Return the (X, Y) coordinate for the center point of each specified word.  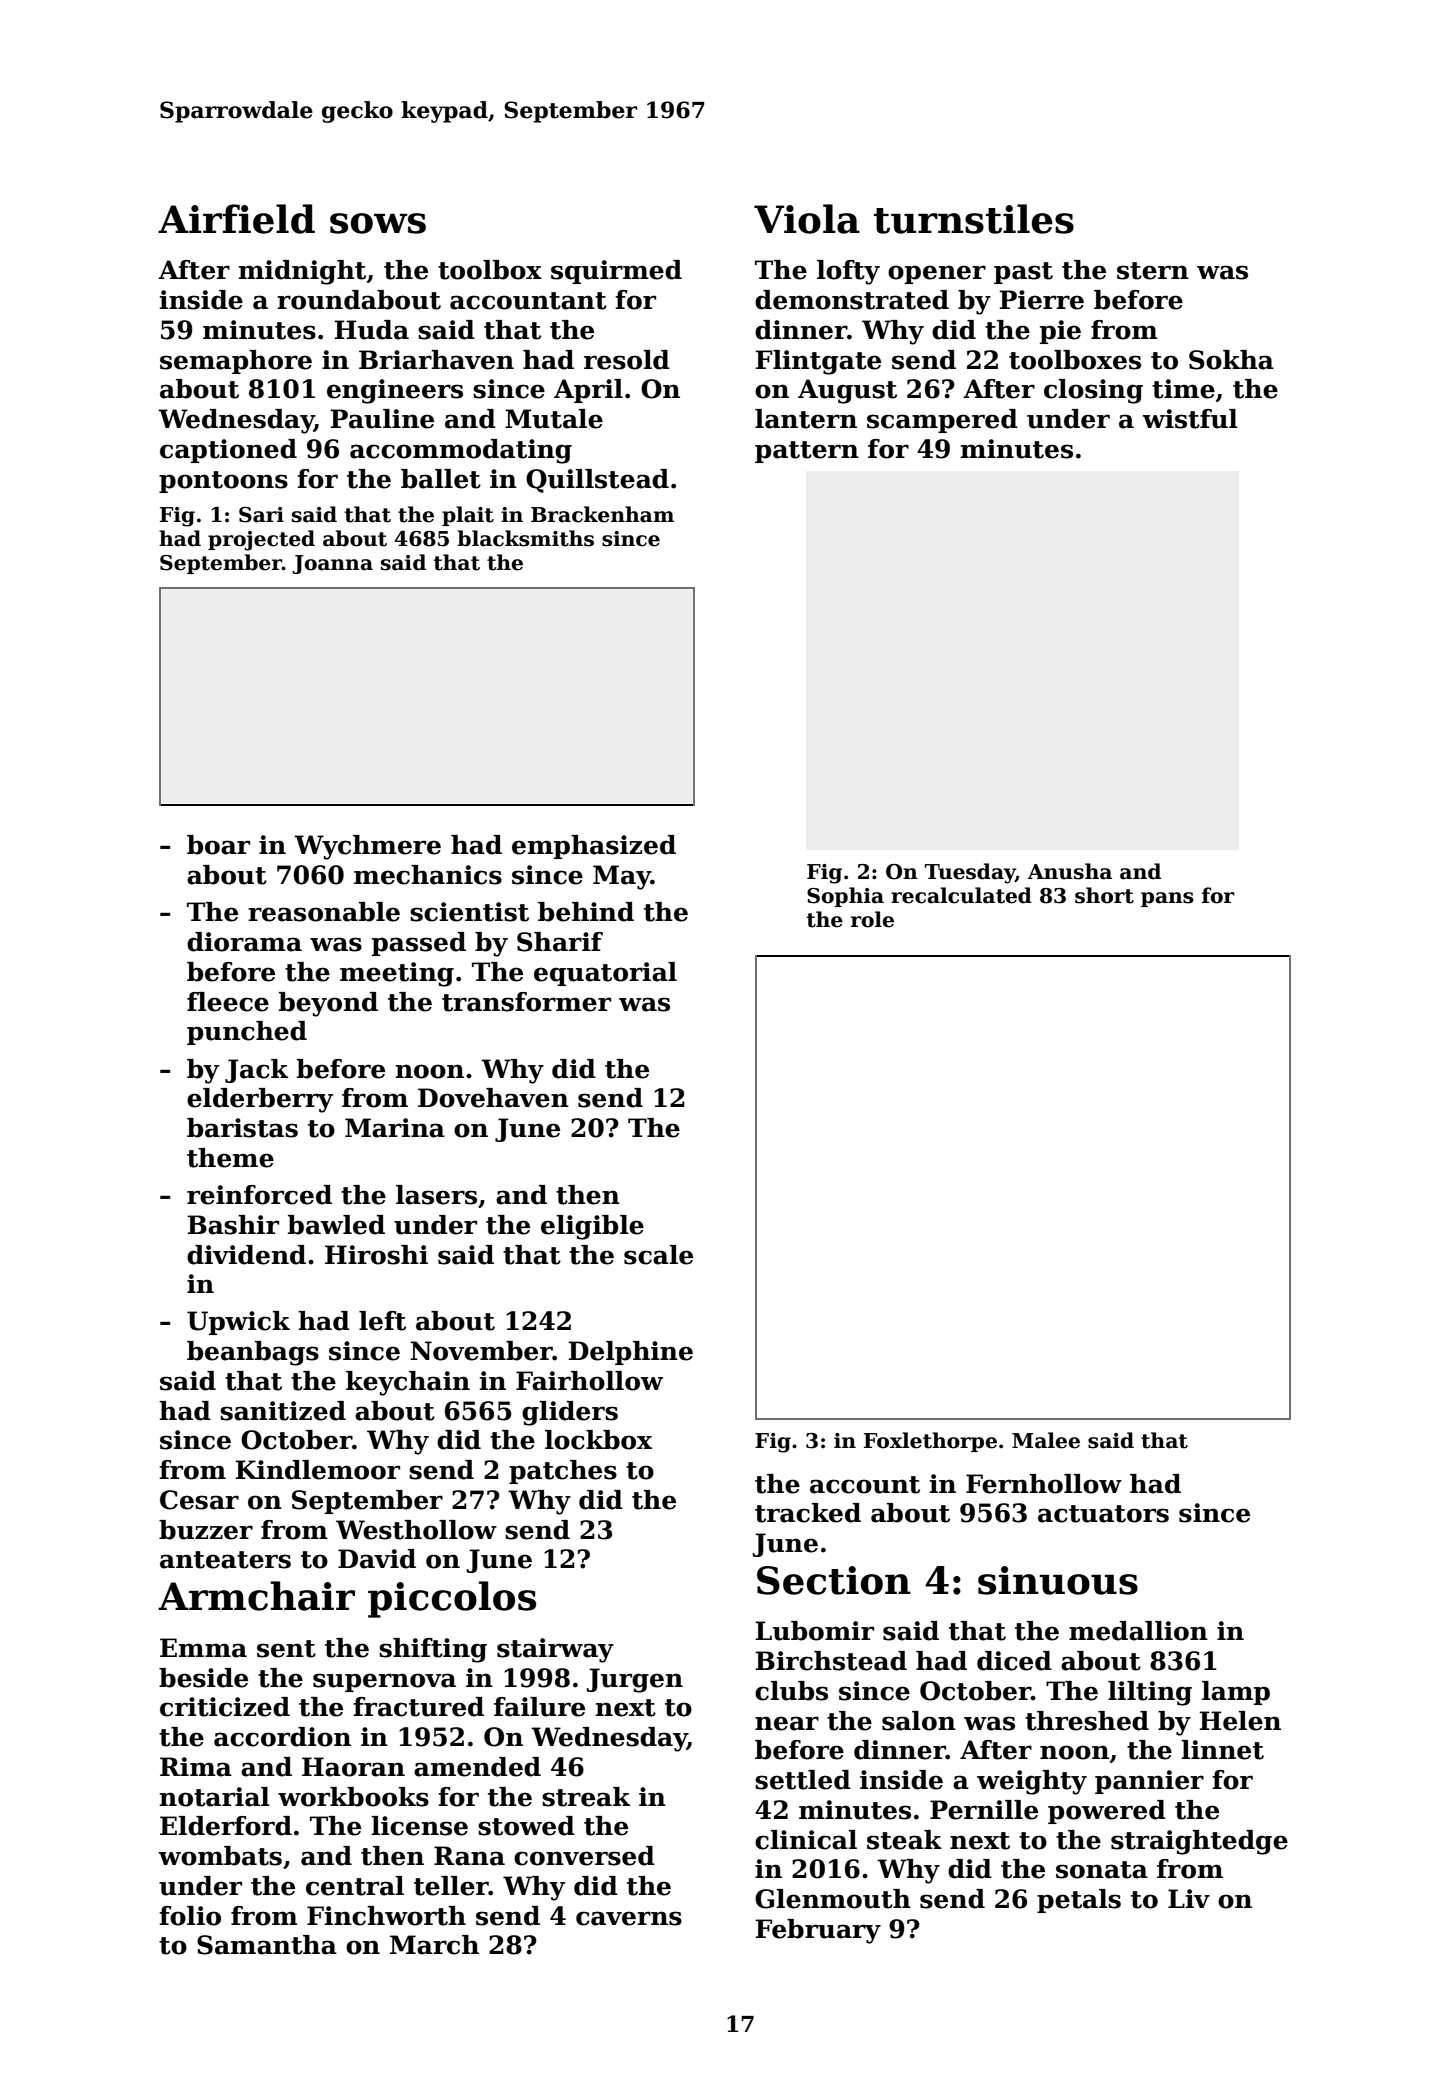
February (818, 1931)
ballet (441, 479)
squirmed (616, 272)
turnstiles (974, 219)
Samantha (267, 1945)
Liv (1189, 1898)
